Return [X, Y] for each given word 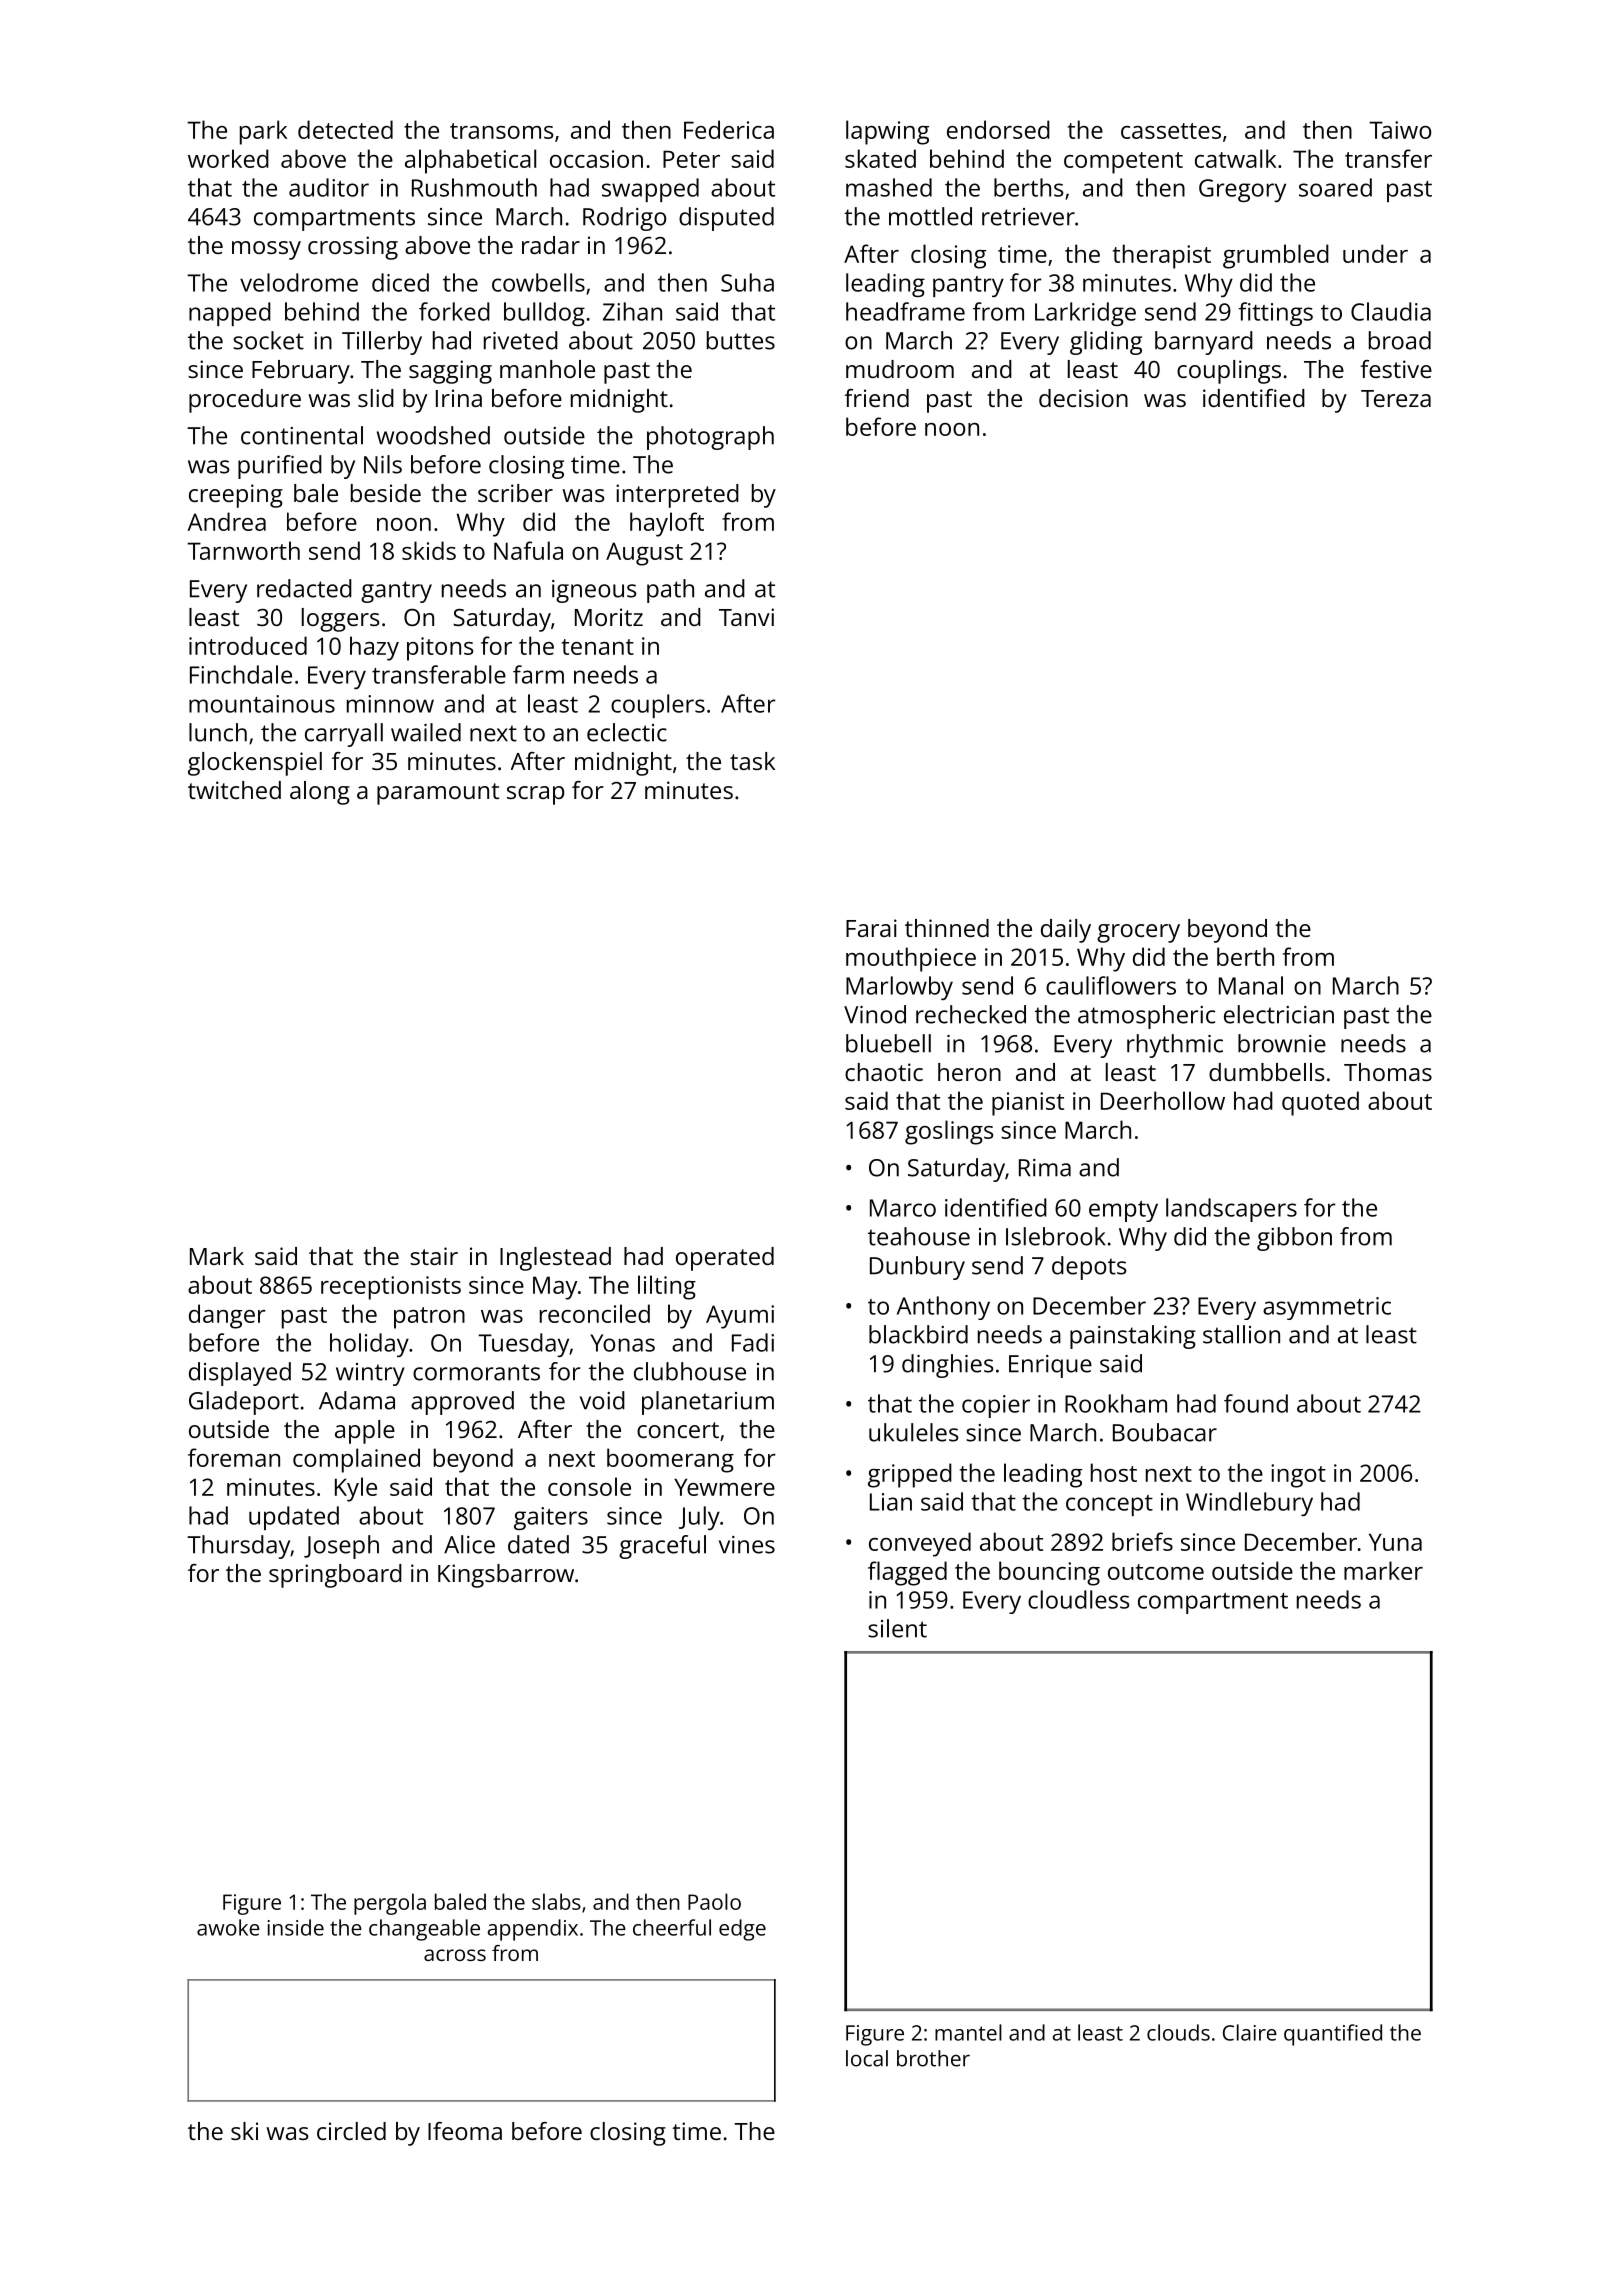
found [1256, 1403]
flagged [907, 1573]
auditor [329, 187]
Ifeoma [465, 2131]
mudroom [900, 369]
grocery [1138, 933]
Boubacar [1165, 1432]
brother [933, 2058]
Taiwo [1400, 130]
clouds [1178, 2032]
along [320, 793]
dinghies [947, 1366]
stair [434, 1256]
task [752, 761]
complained [356, 1460]
